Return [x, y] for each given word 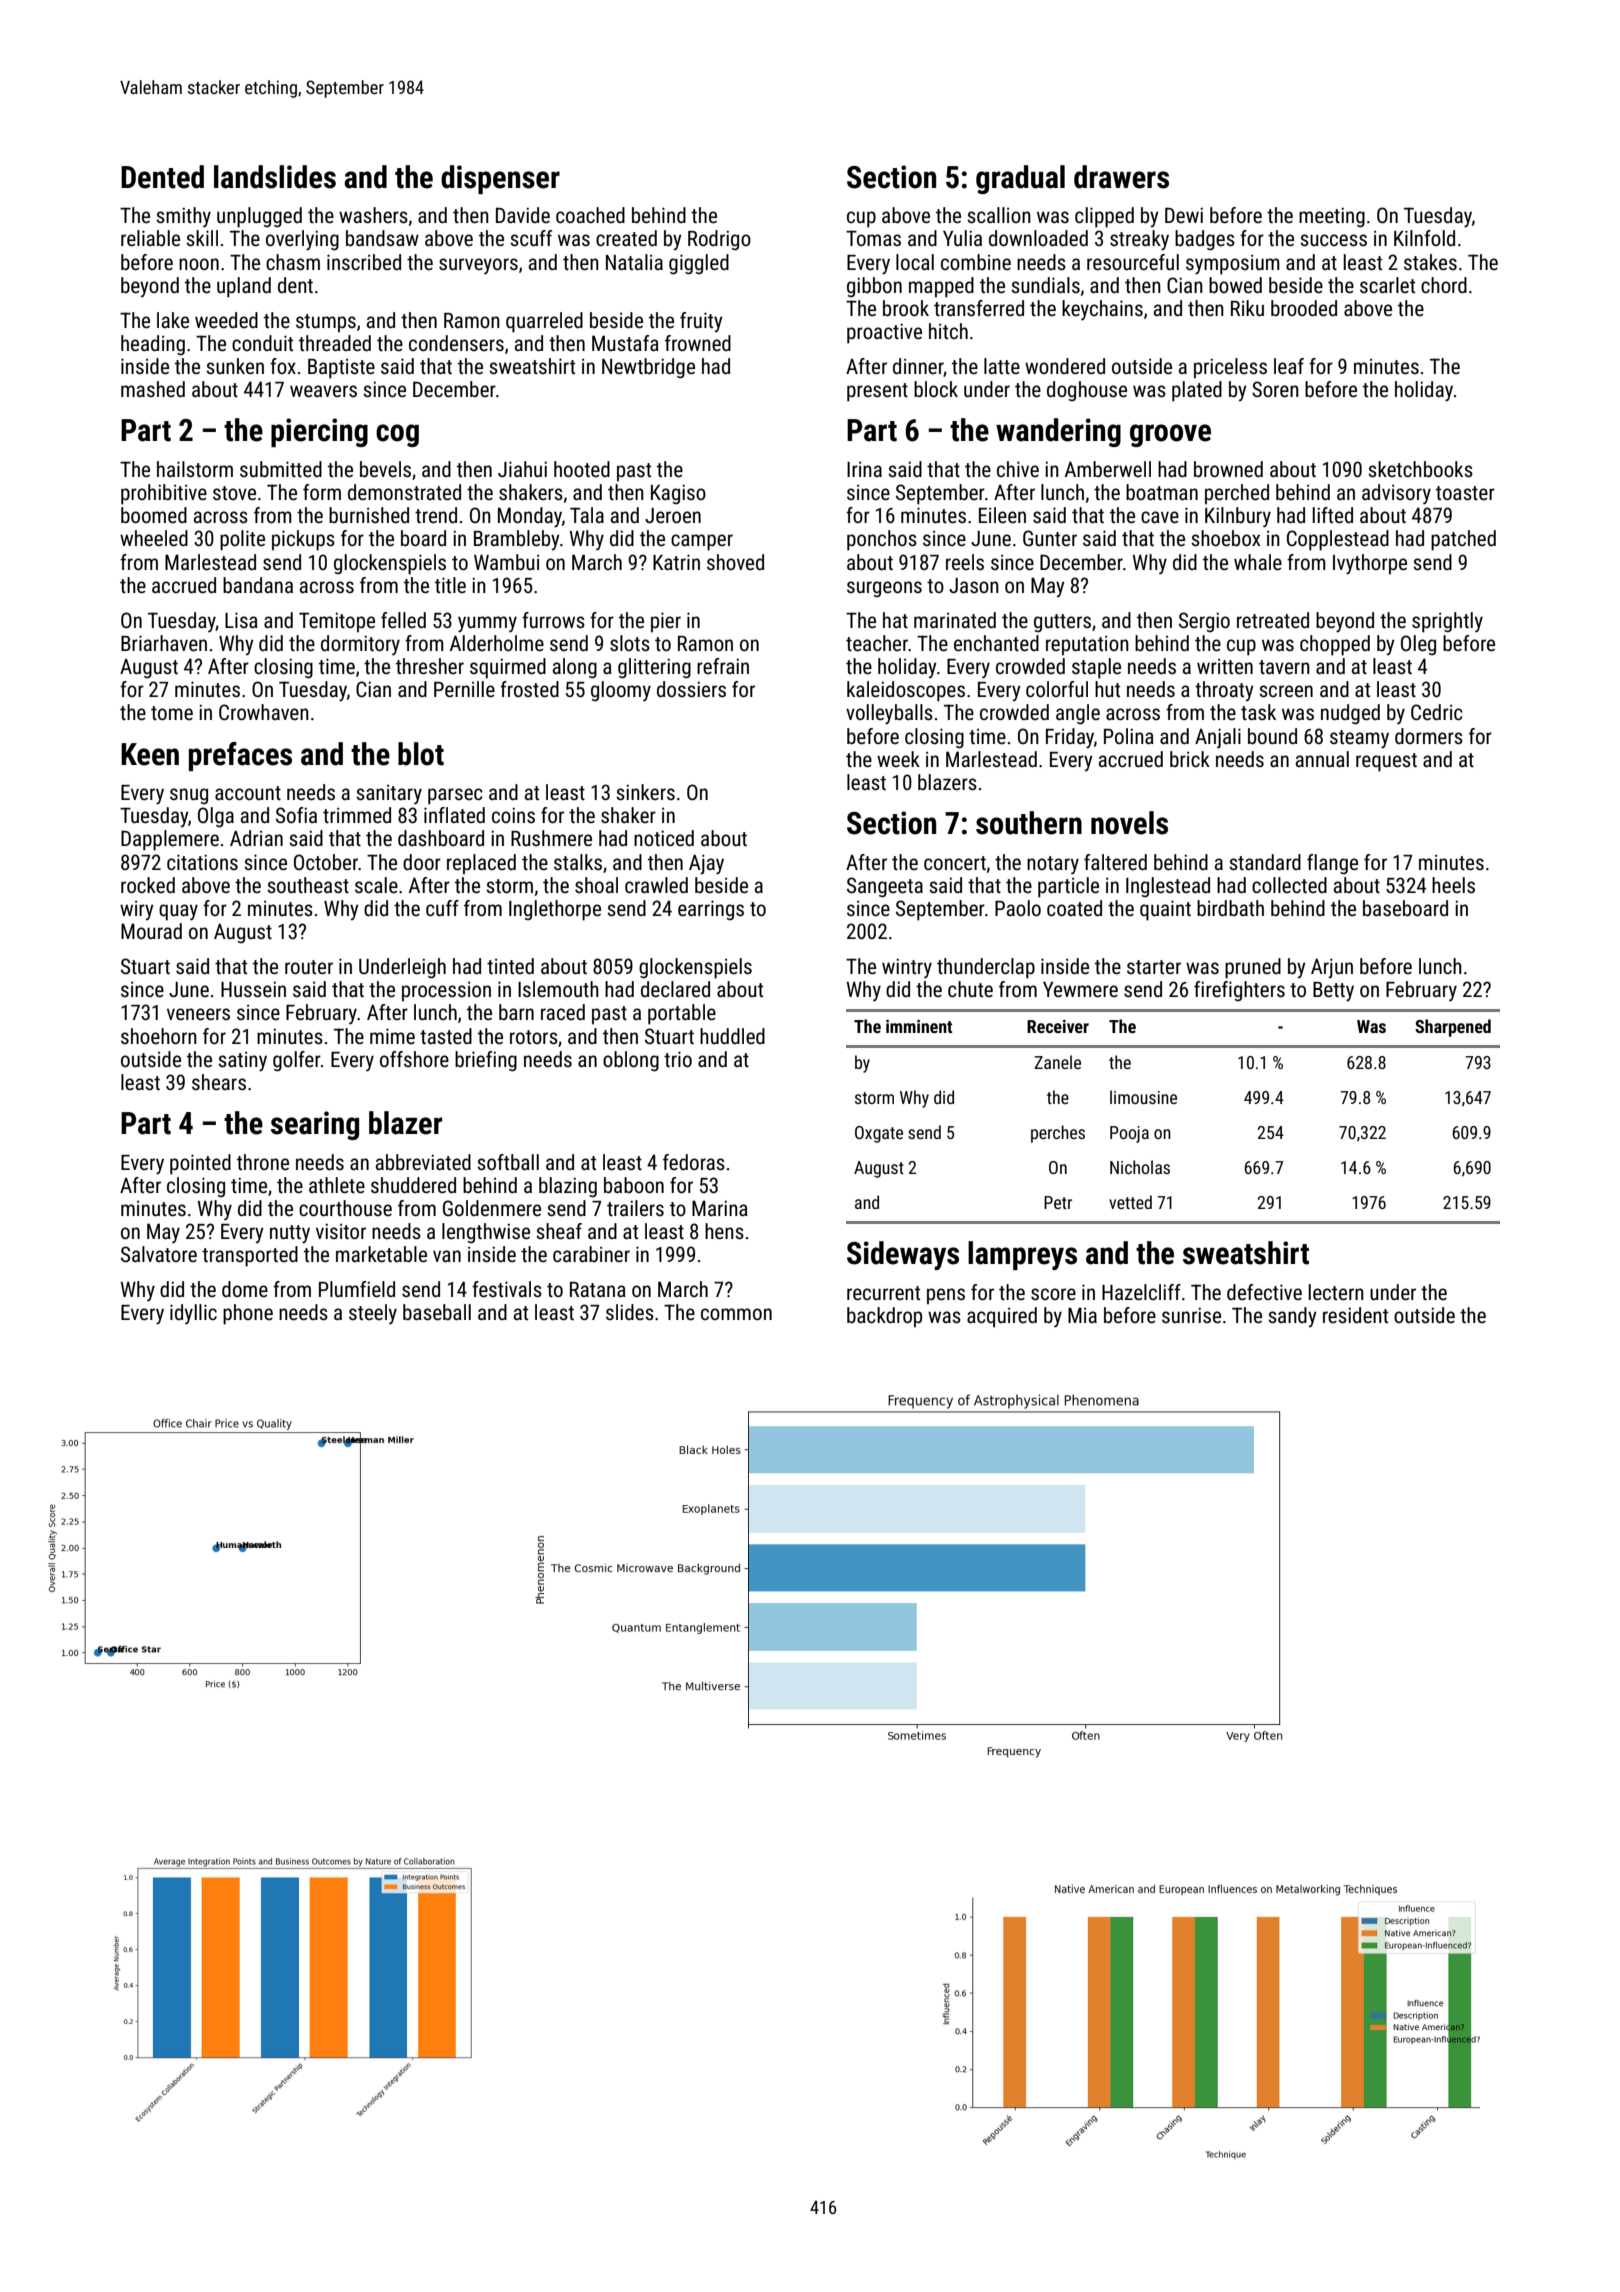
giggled [699, 264]
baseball [437, 1312]
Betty [1333, 992]
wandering [1058, 432]
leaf [1289, 366]
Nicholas [1140, 1167]
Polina [1129, 736]
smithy [183, 217]
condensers [456, 343]
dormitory [360, 645]
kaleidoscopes [906, 691]
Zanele [1057, 1062]
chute [970, 989]
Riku [1247, 308]
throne [263, 1162]
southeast [308, 885]
